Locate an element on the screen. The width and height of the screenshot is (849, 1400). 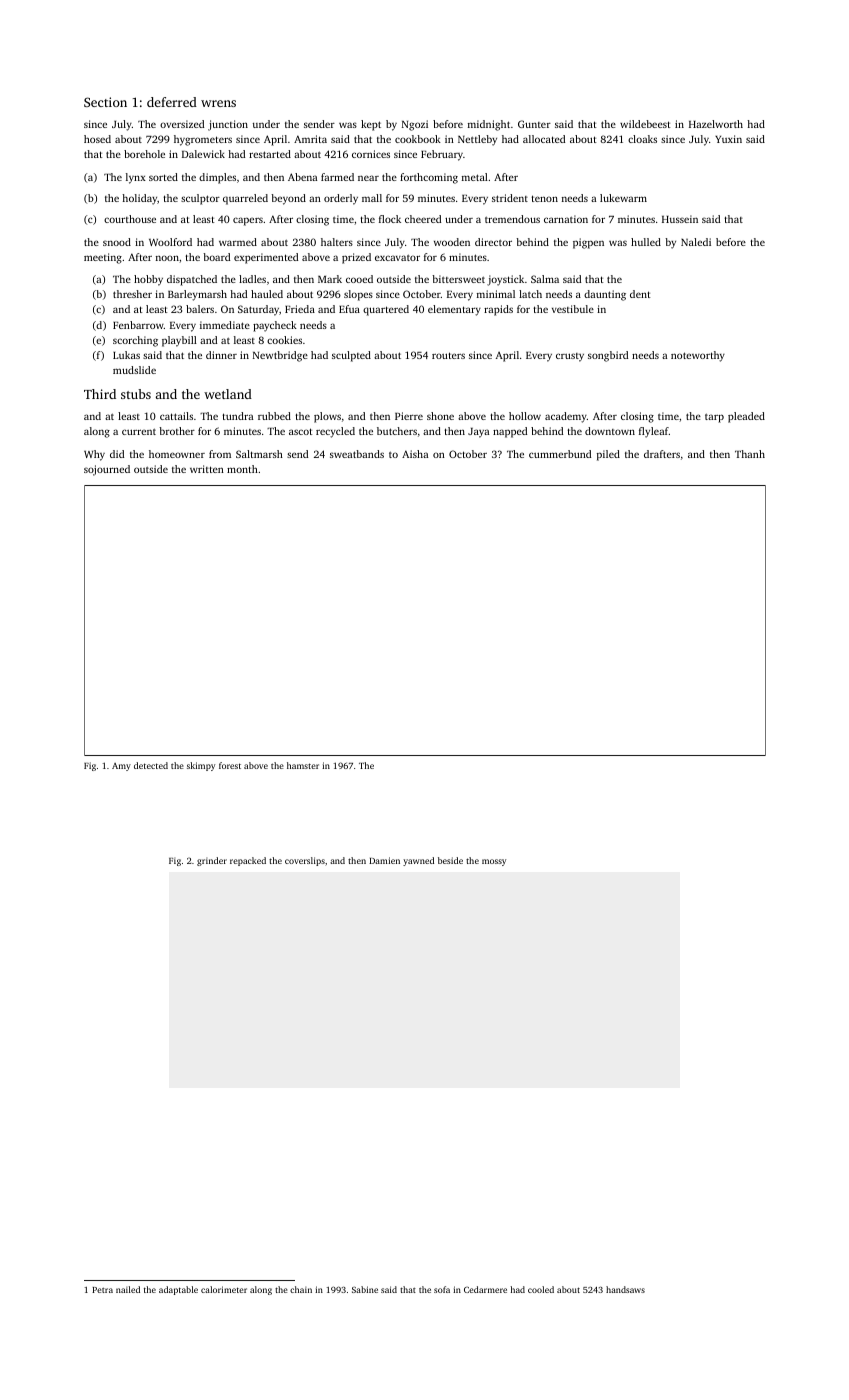
Damien is located at coordinates (384, 860).
